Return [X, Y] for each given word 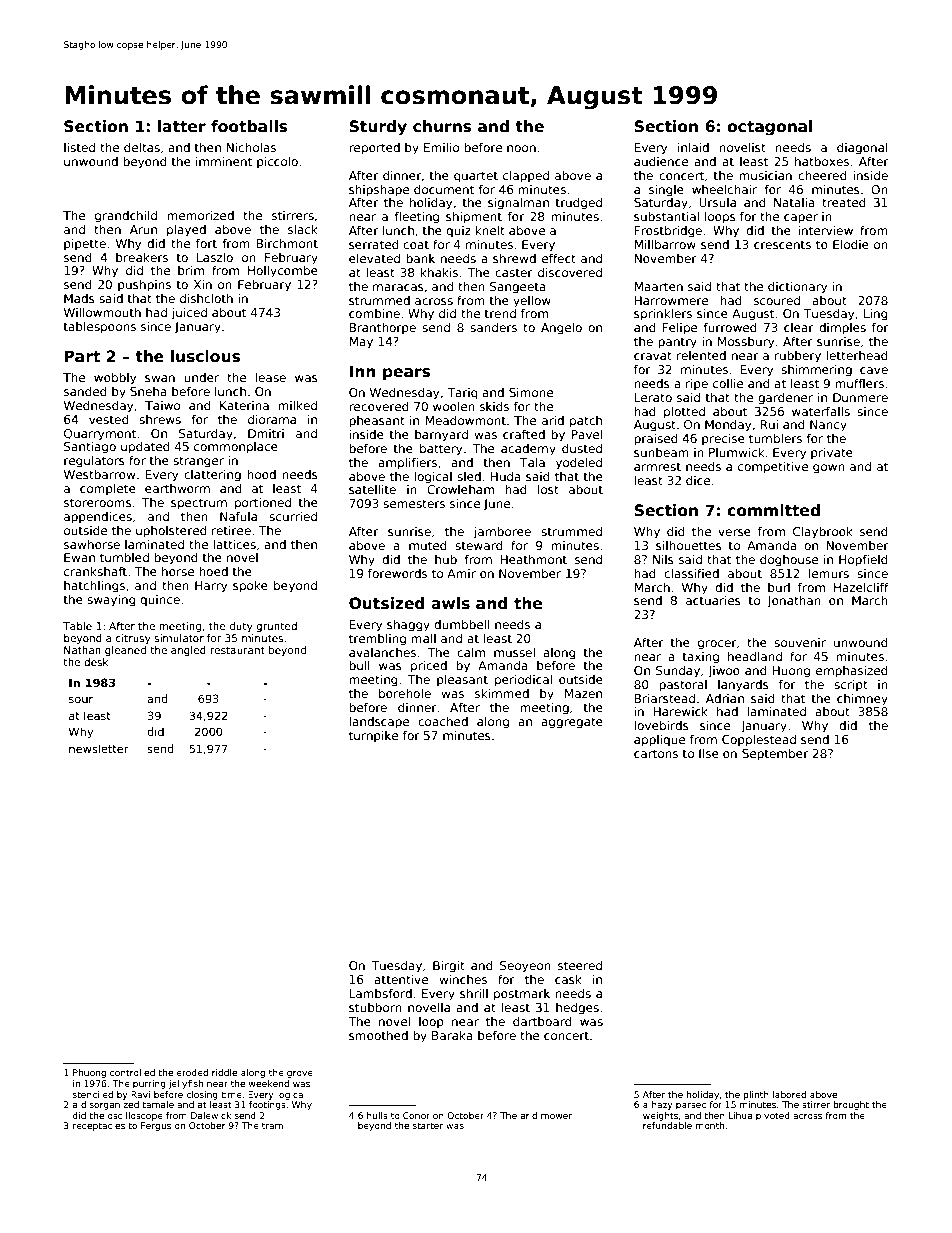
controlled [132, 1072]
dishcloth [206, 298]
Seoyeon [525, 967]
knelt [490, 230]
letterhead [857, 355]
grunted [276, 627]
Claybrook [823, 533]
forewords [397, 573]
